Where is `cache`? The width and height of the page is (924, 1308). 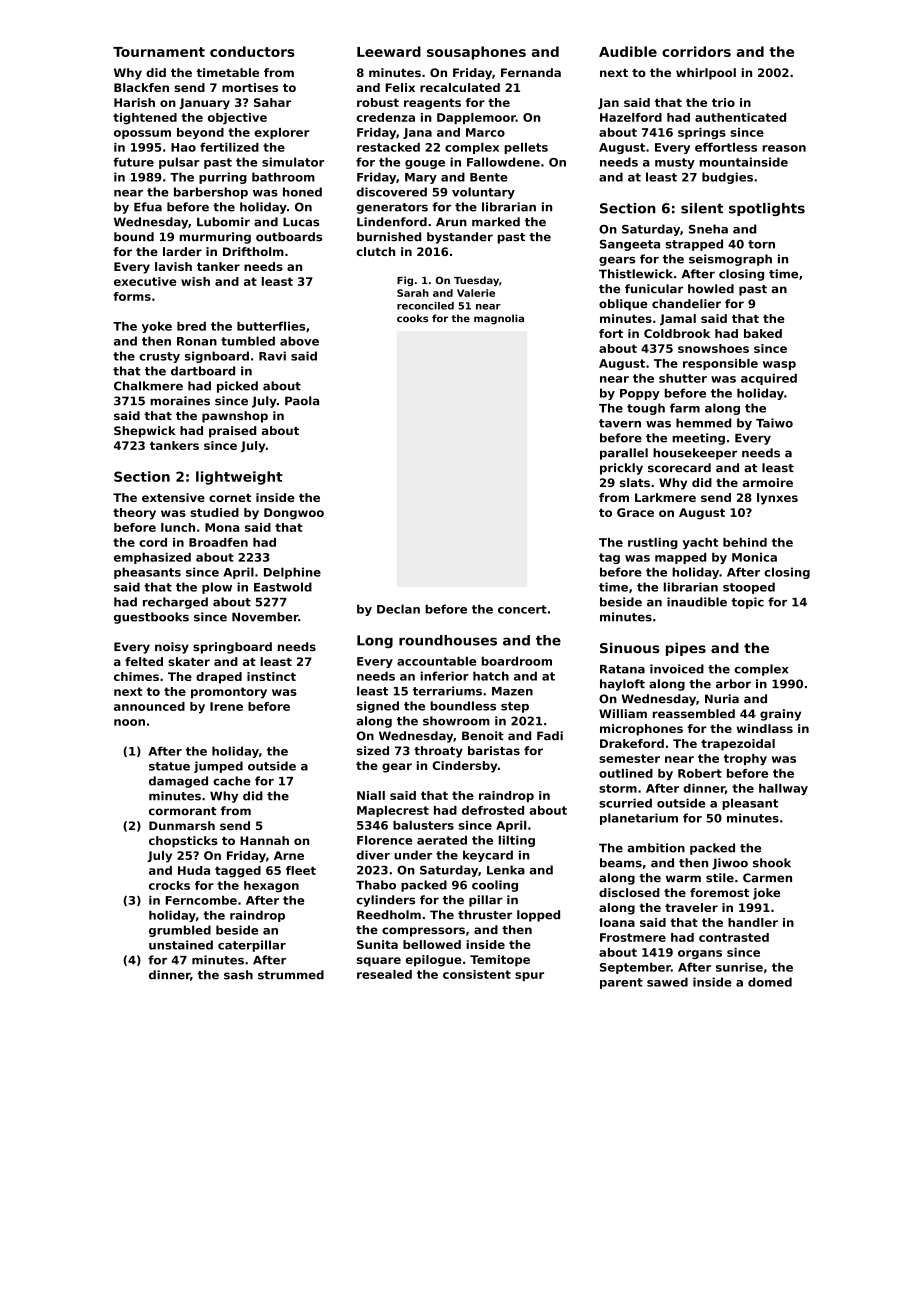
cache is located at coordinates (232, 781).
